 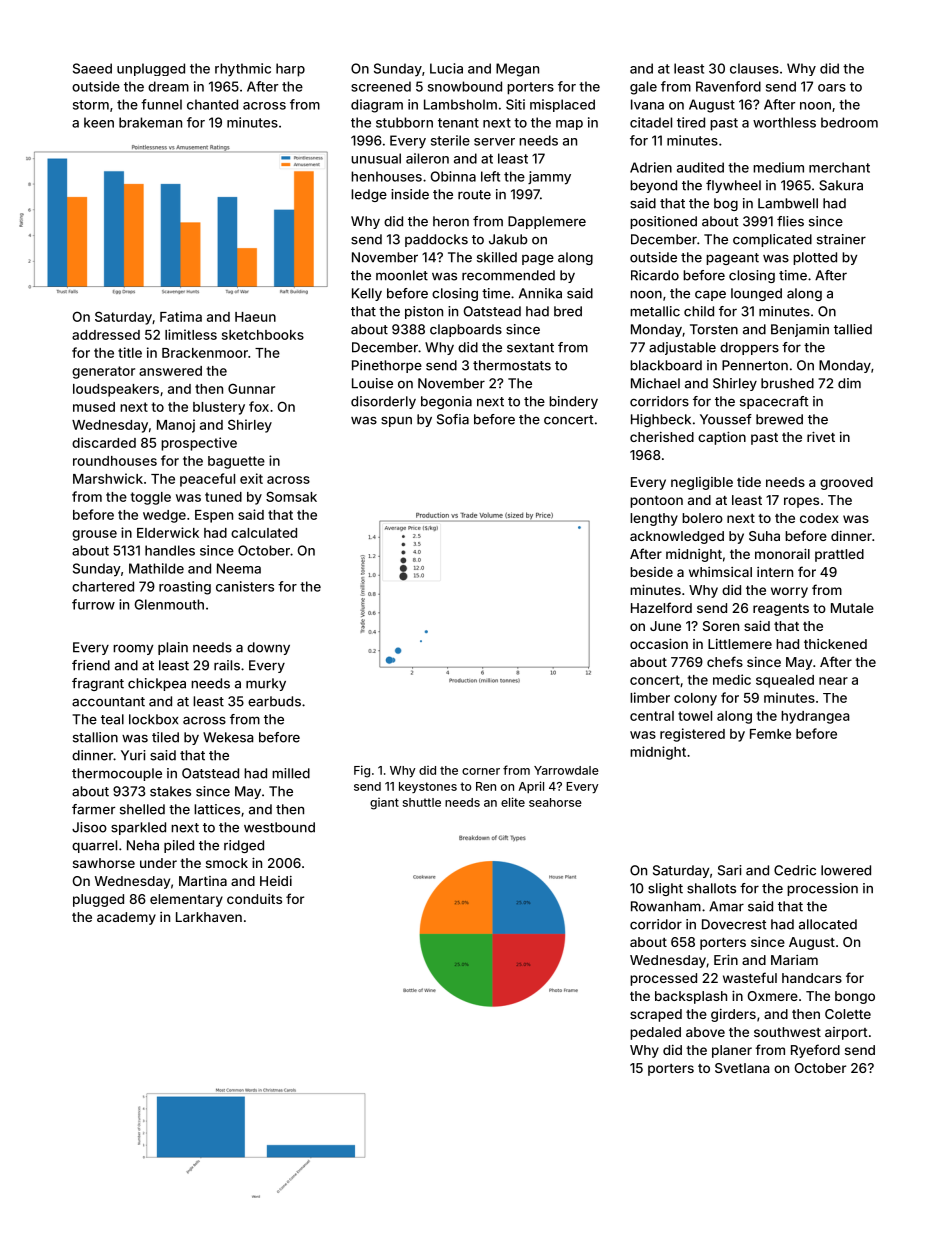 I want to click on storm, so click(x=91, y=105).
